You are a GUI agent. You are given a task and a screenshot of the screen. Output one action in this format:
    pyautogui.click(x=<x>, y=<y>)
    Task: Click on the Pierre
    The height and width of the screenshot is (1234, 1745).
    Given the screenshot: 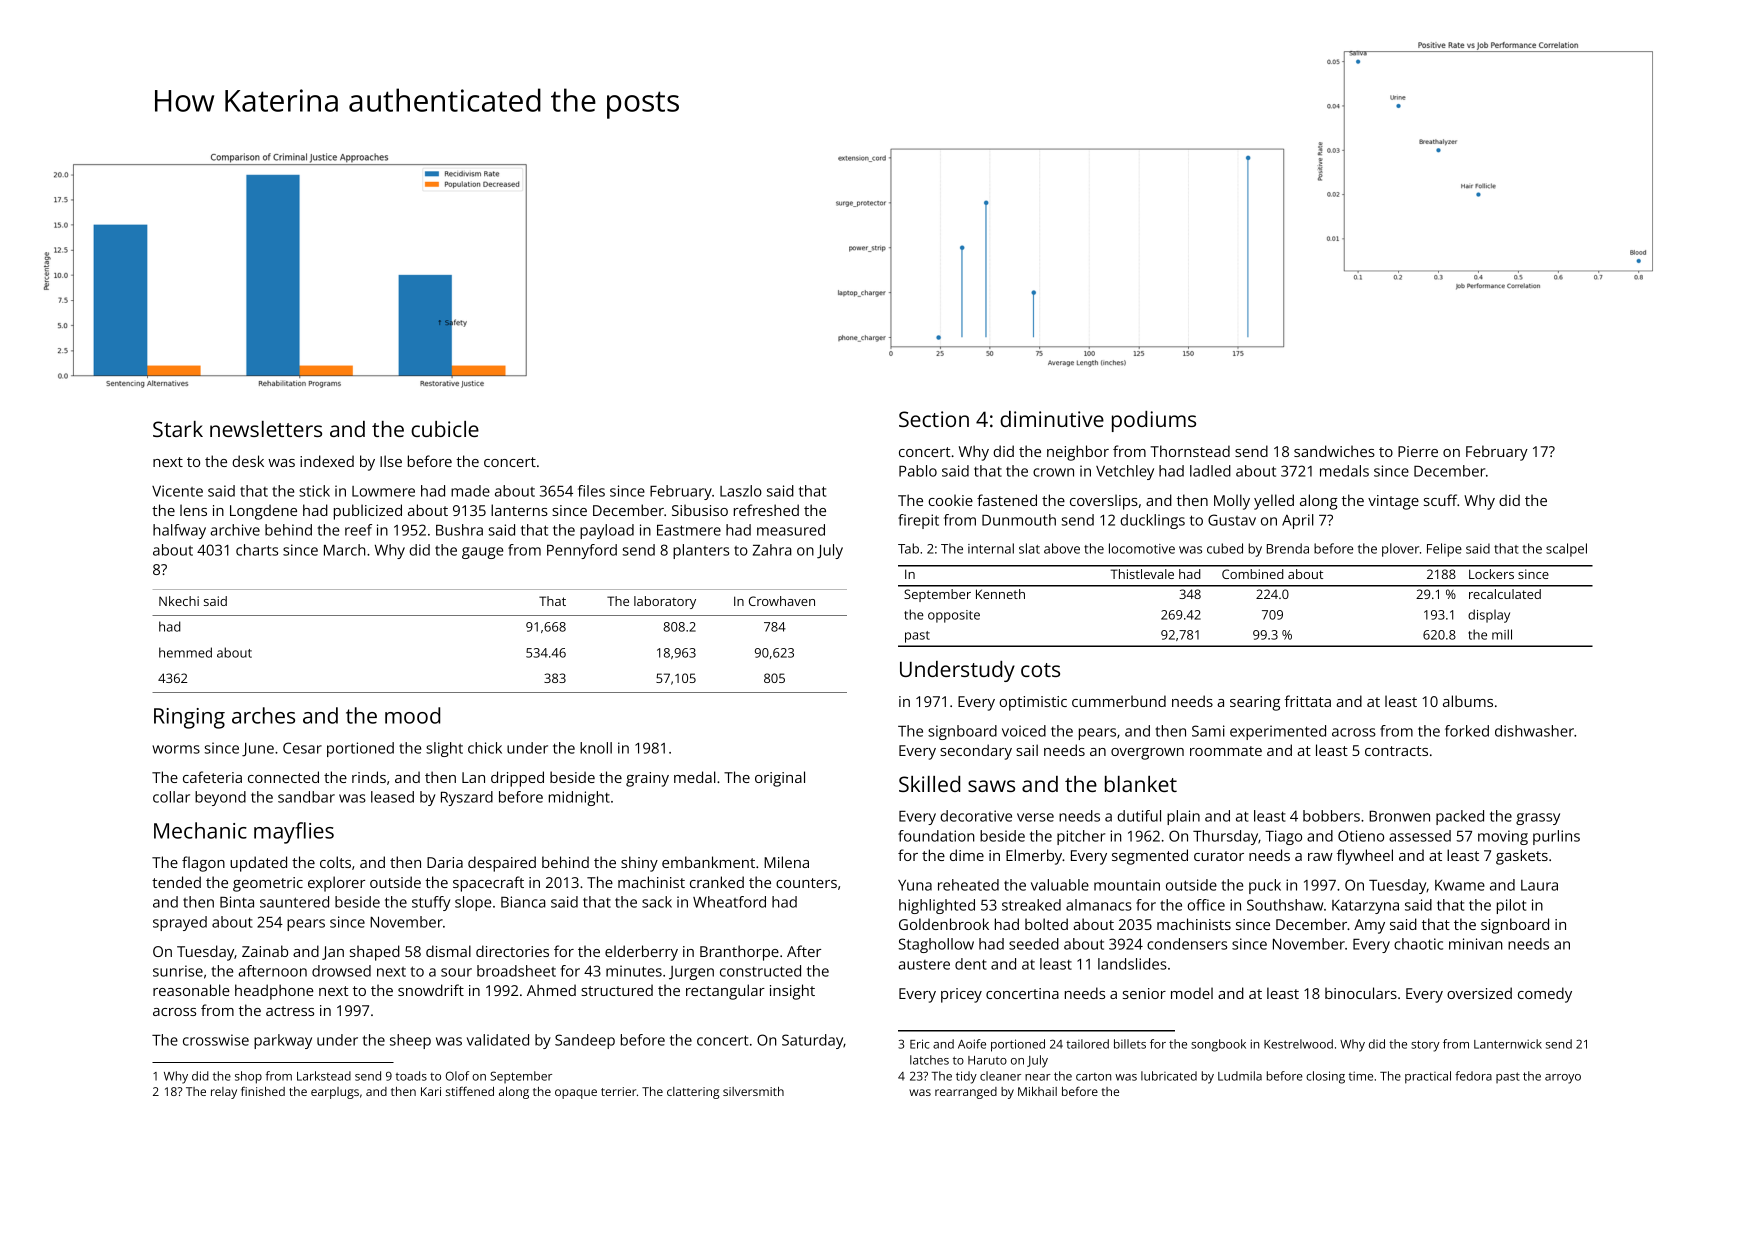 What is the action you would take?
    pyautogui.click(x=1418, y=451)
